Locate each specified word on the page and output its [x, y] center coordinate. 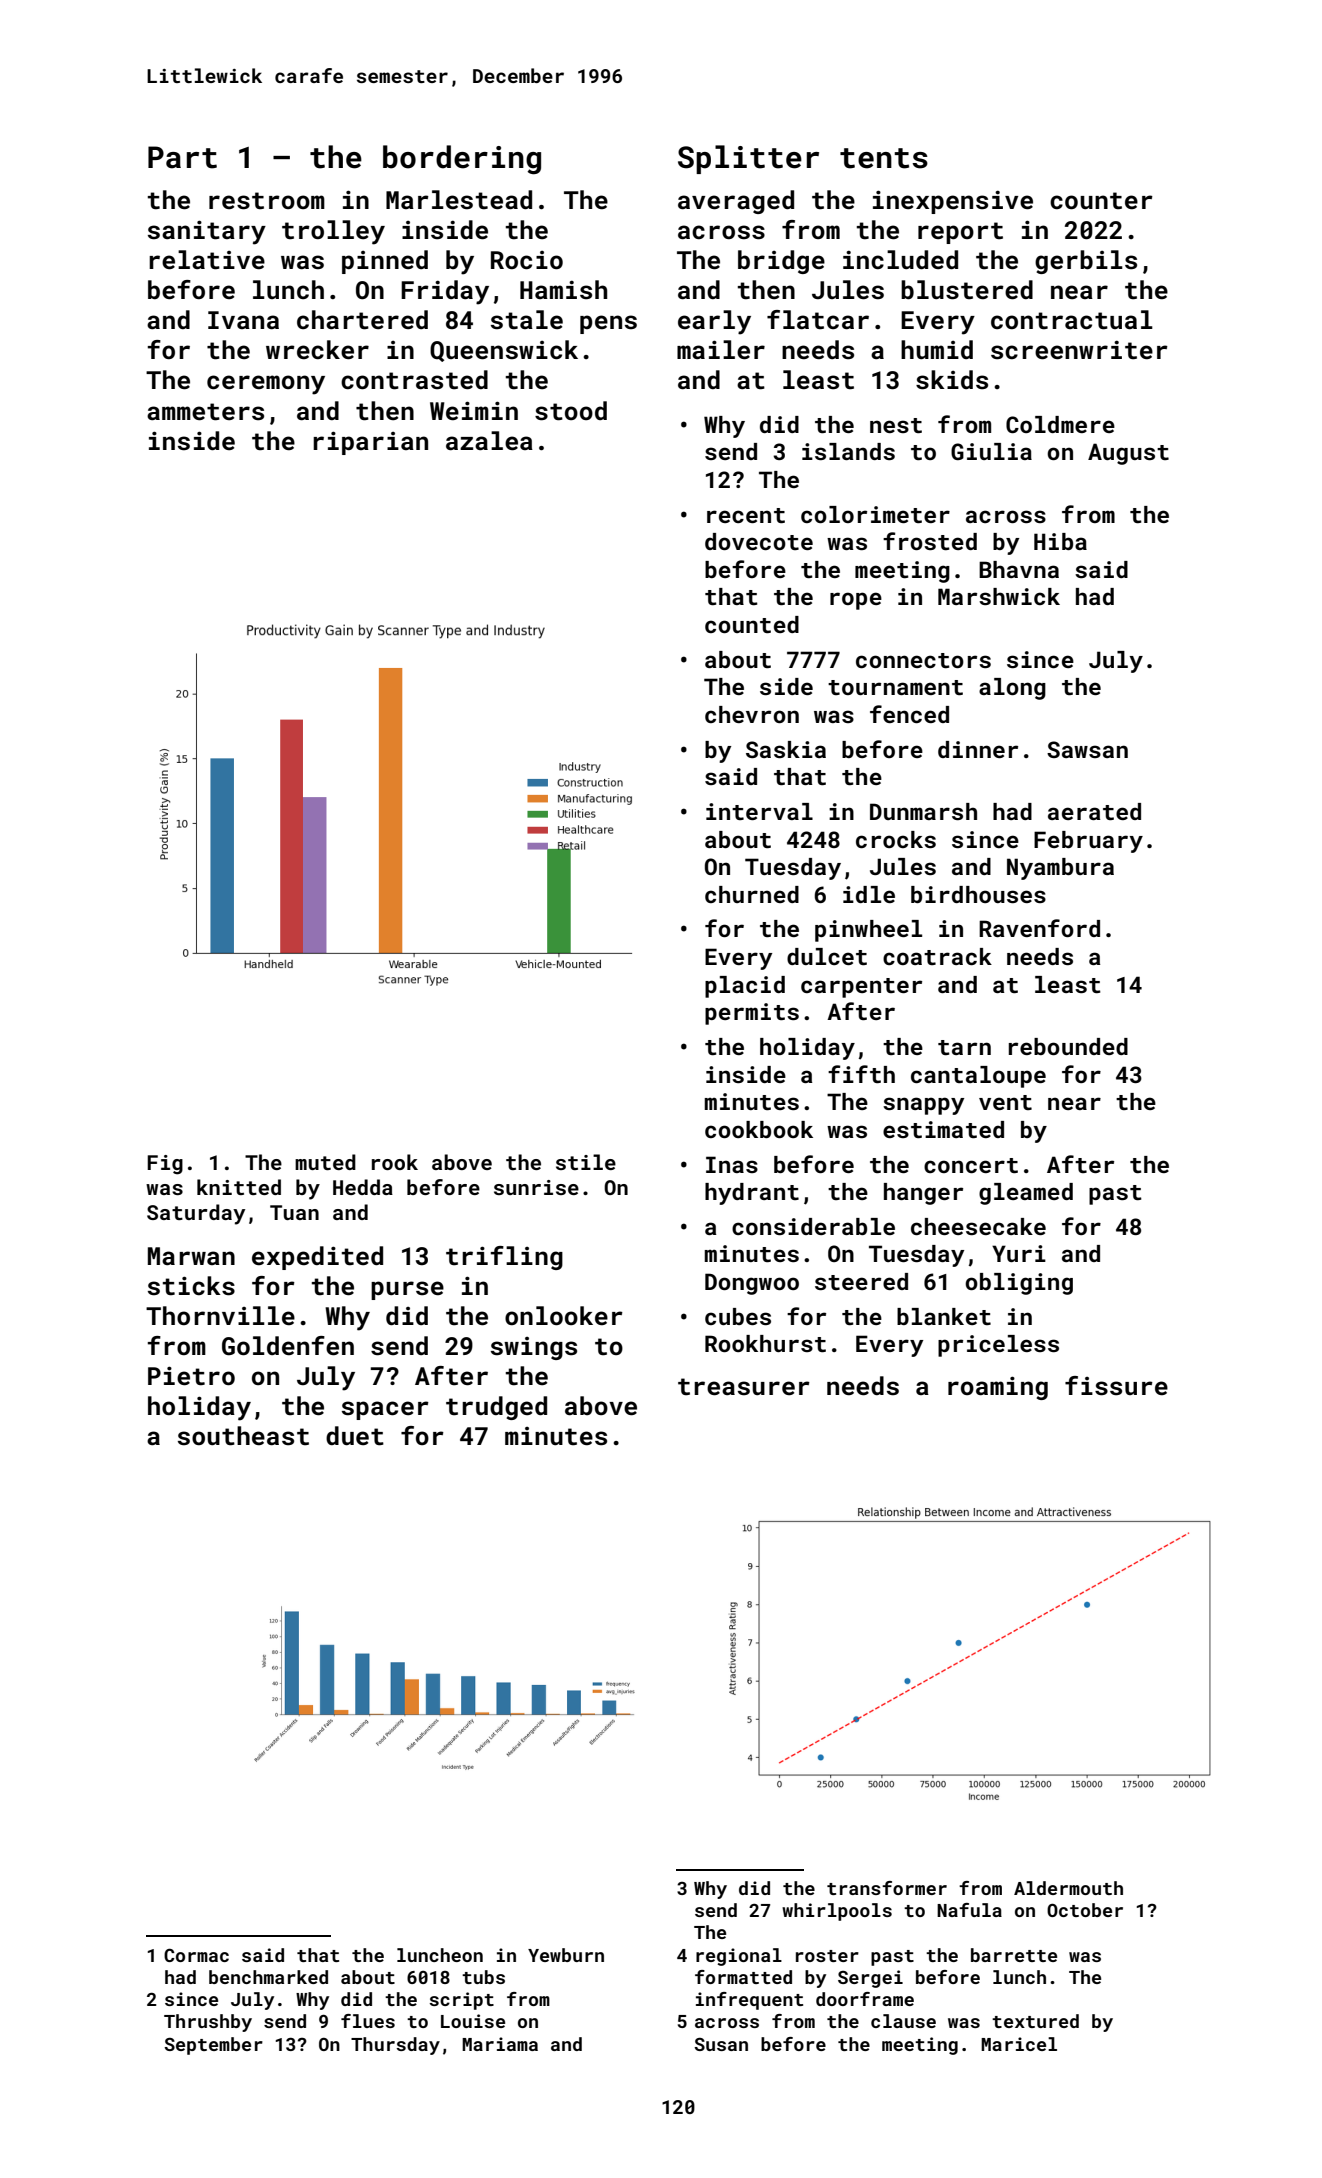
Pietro [191, 1376]
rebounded [1068, 1046]
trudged [496, 1408]
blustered [967, 290]
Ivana [243, 320]
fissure [1116, 1386]
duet [355, 1436]
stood [571, 411]
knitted [239, 1187]
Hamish [563, 290]
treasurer [744, 1387]
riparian [370, 443]
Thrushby [208, 2023]
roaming [998, 1388]
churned [752, 894]
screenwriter [1079, 350]
